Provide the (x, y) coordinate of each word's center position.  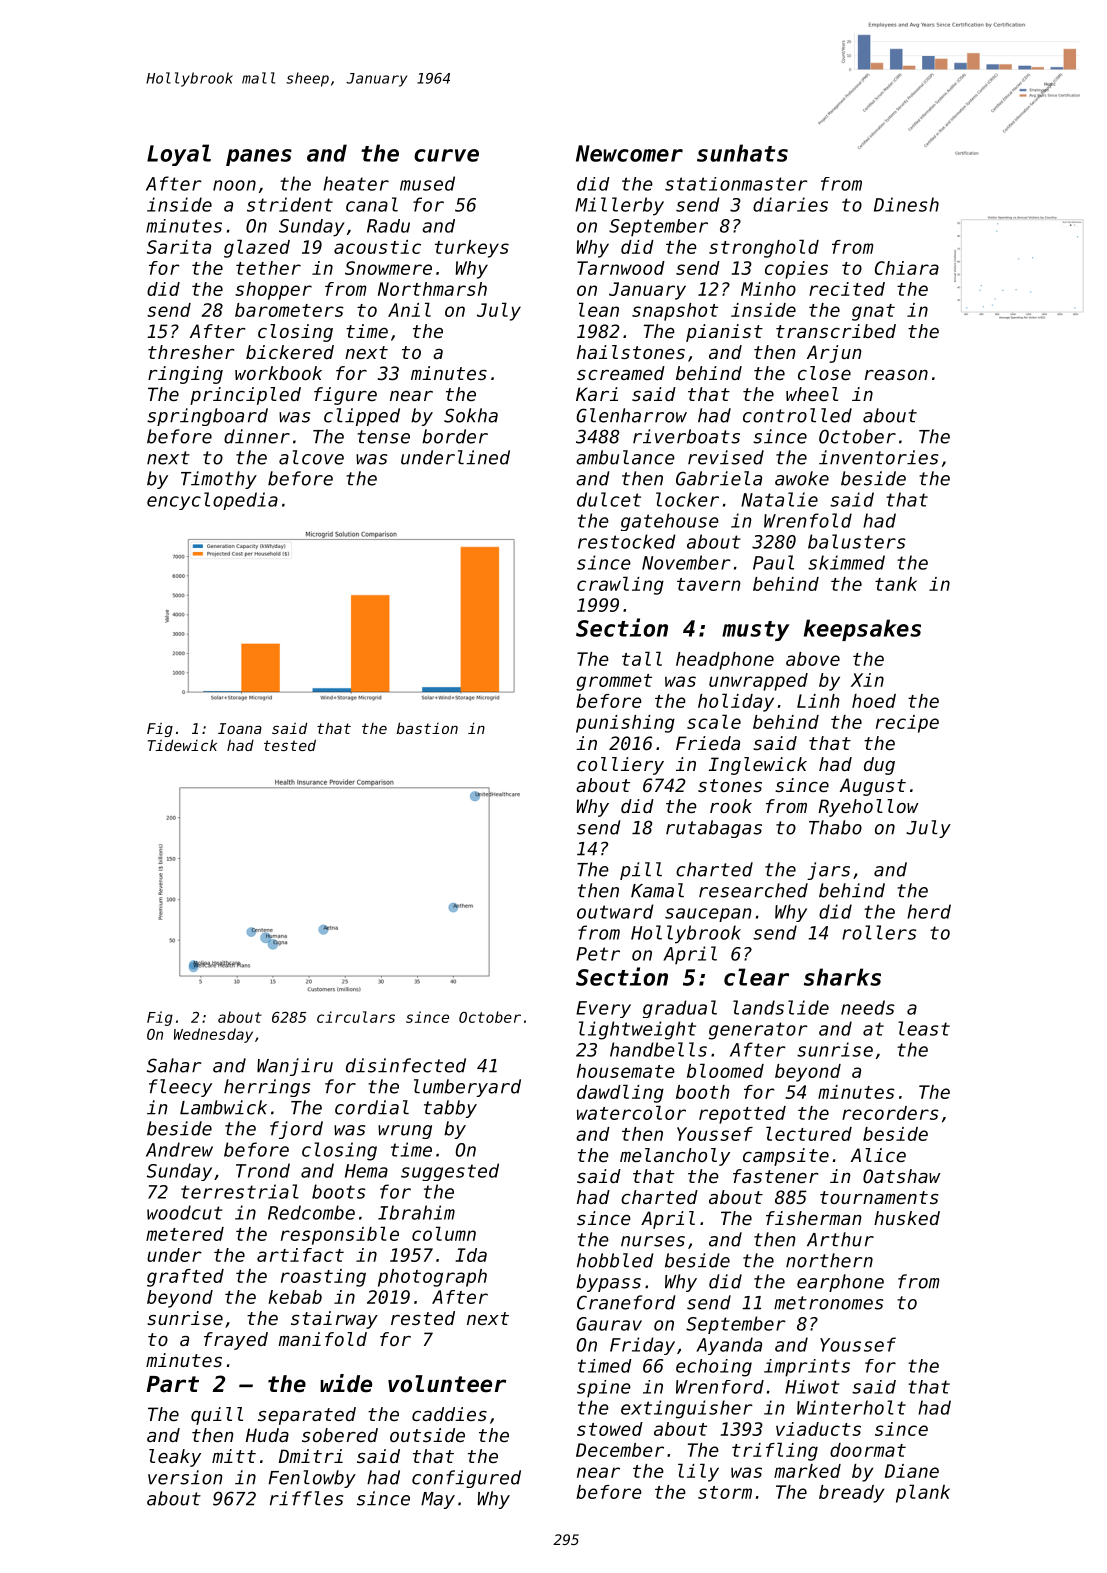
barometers (289, 310)
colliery (620, 766)
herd (929, 911)
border (455, 436)
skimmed (846, 562)
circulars (356, 1017)
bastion (427, 728)
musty (756, 631)
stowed (610, 1429)
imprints (807, 1368)
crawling (620, 585)
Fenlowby (312, 1479)
